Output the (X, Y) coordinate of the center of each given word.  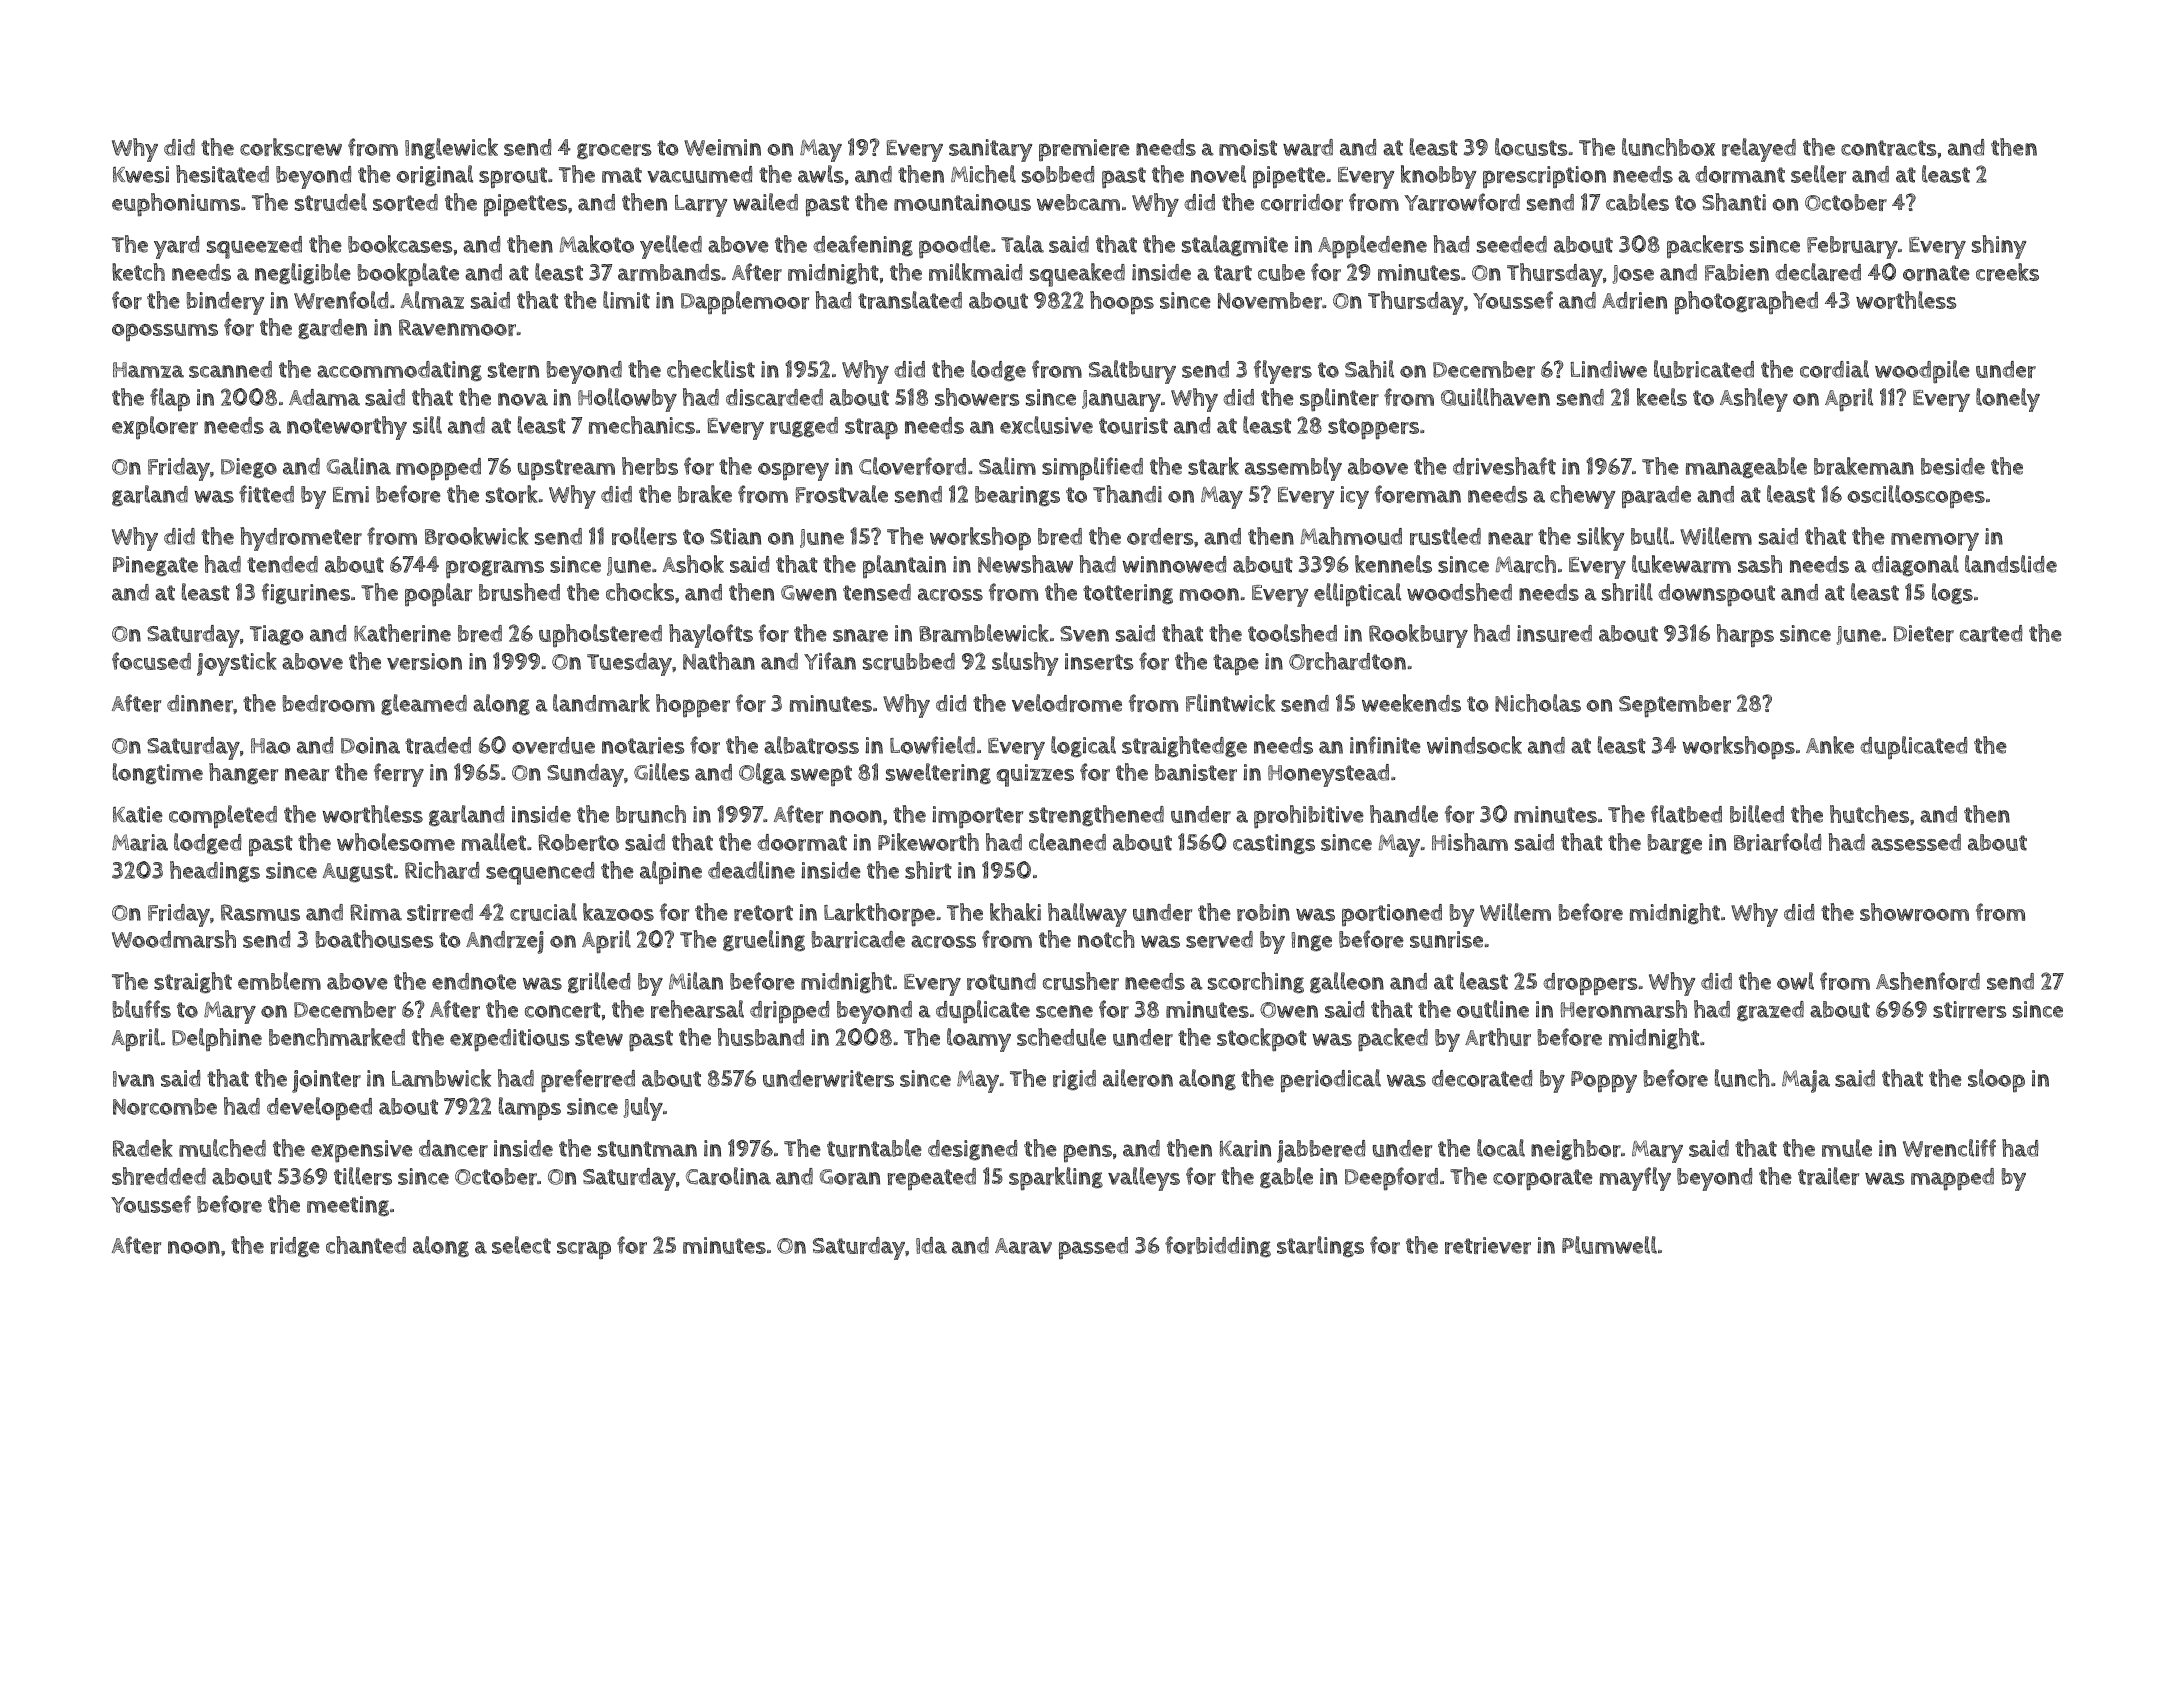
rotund (1001, 981)
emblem (279, 981)
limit (626, 300)
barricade (858, 939)
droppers (1590, 984)
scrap (584, 1250)
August (358, 873)
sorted (405, 202)
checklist (711, 369)
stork (512, 494)
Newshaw (1025, 564)
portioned (1392, 915)
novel (1218, 174)
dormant (1740, 174)
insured (1554, 633)
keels (1662, 397)
